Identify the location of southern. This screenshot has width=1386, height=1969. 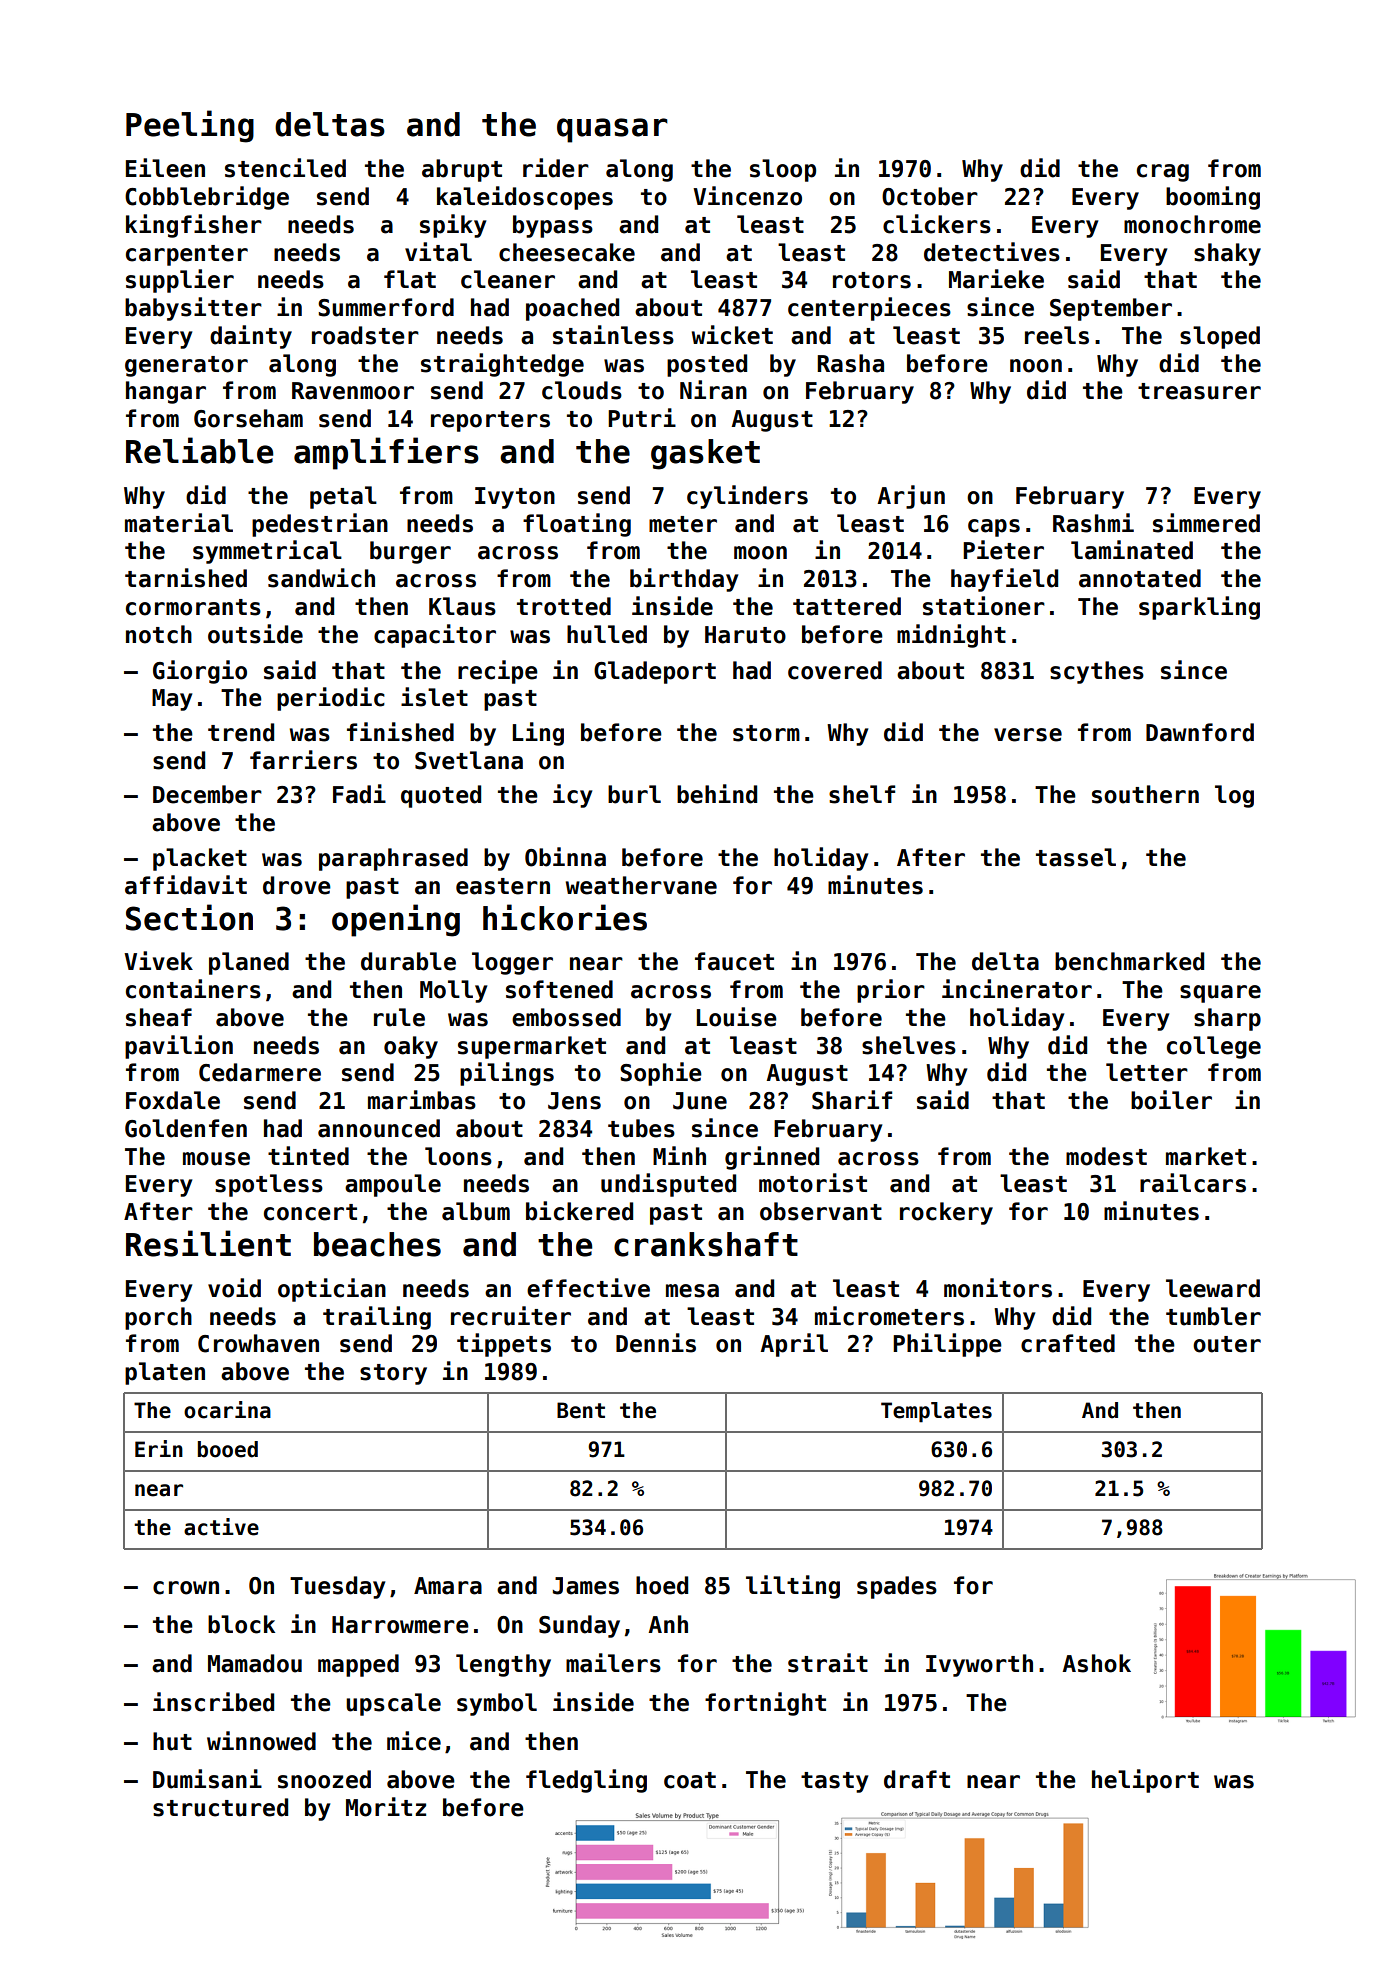
(1145, 794).
